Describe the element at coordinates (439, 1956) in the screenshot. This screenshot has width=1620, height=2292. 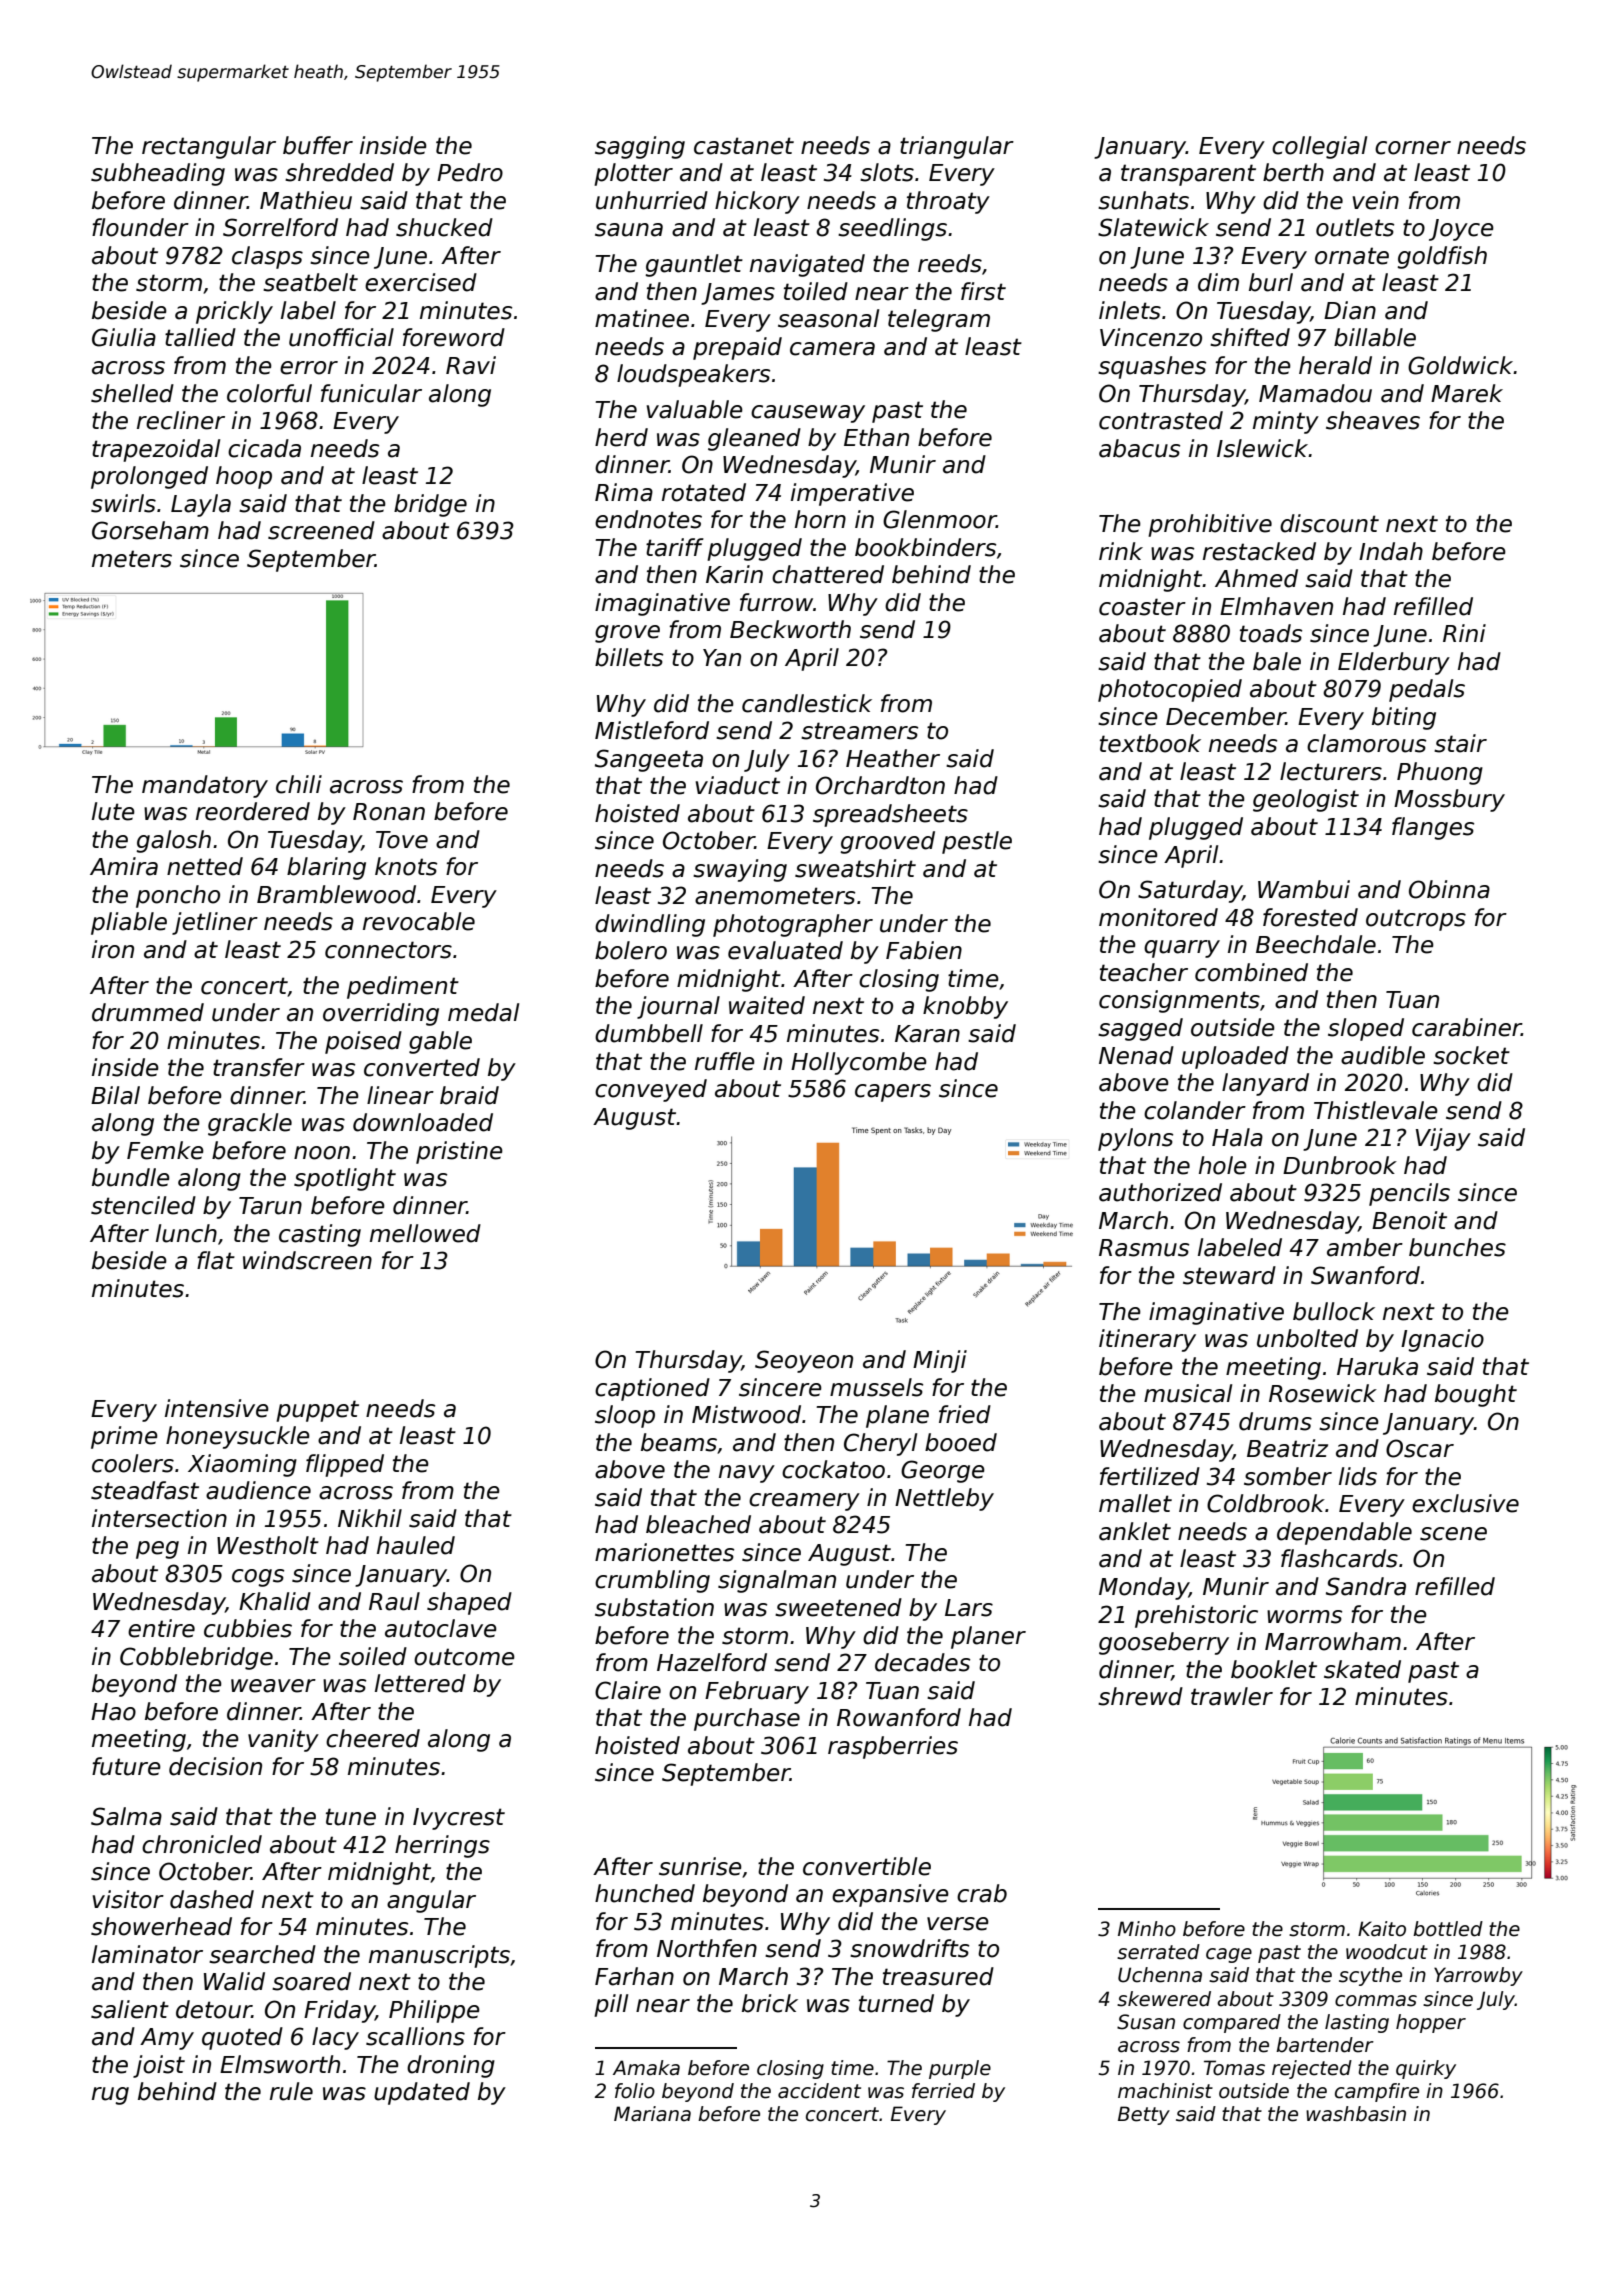
I see `manuscripts` at that location.
